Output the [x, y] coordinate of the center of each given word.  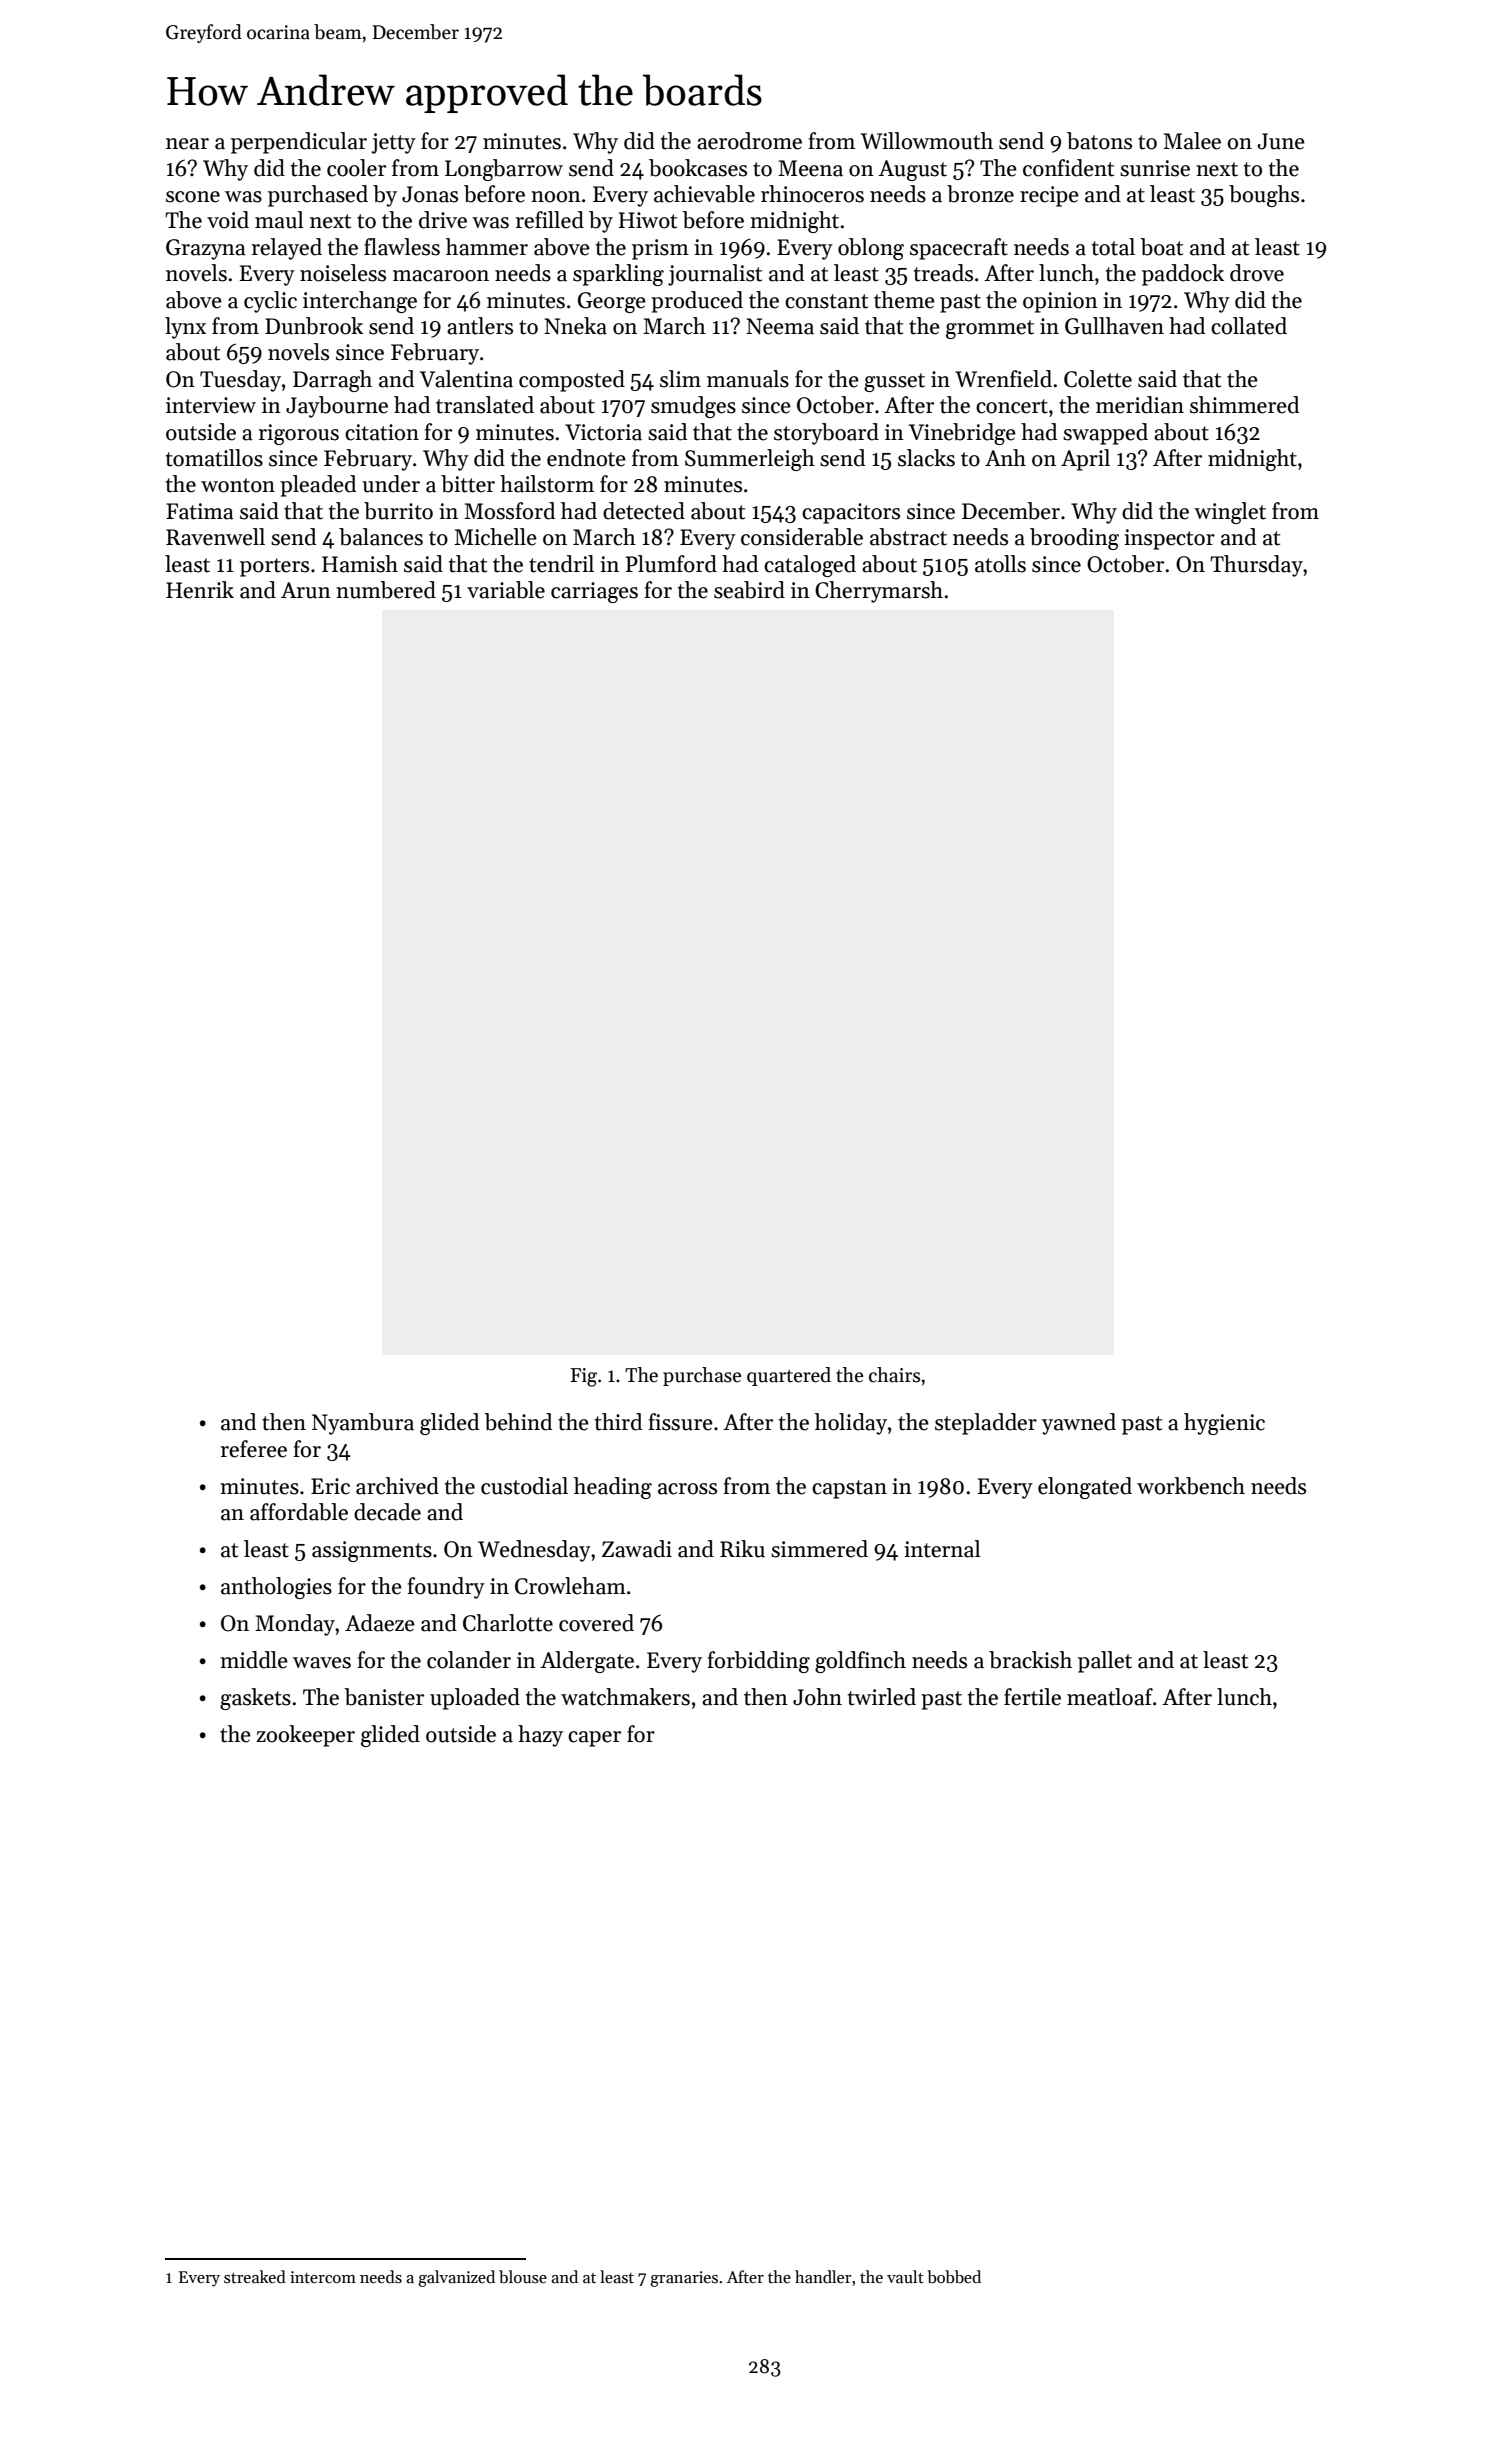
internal [942, 1549]
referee [254, 1449]
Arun [306, 590]
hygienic [1224, 1424]
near [187, 144]
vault [905, 2277]
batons [1099, 141]
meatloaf [1110, 1697]
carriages [594, 592]
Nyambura [363, 1424]
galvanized [456, 2278]
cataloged [810, 566]
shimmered [1244, 405]
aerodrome [749, 141]
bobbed [954, 2277]
